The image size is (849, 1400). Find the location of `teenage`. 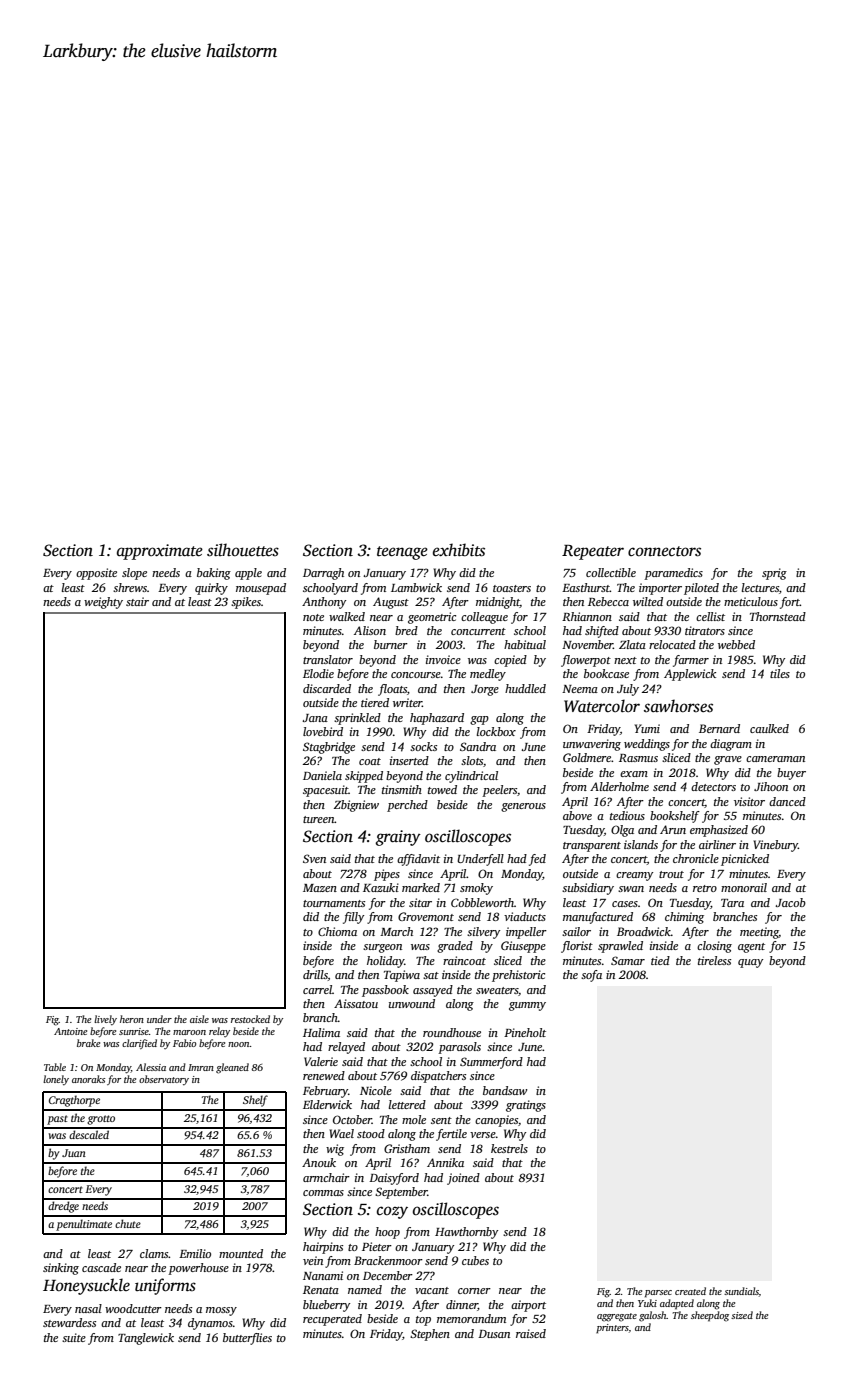

teenage is located at coordinates (402, 553).
